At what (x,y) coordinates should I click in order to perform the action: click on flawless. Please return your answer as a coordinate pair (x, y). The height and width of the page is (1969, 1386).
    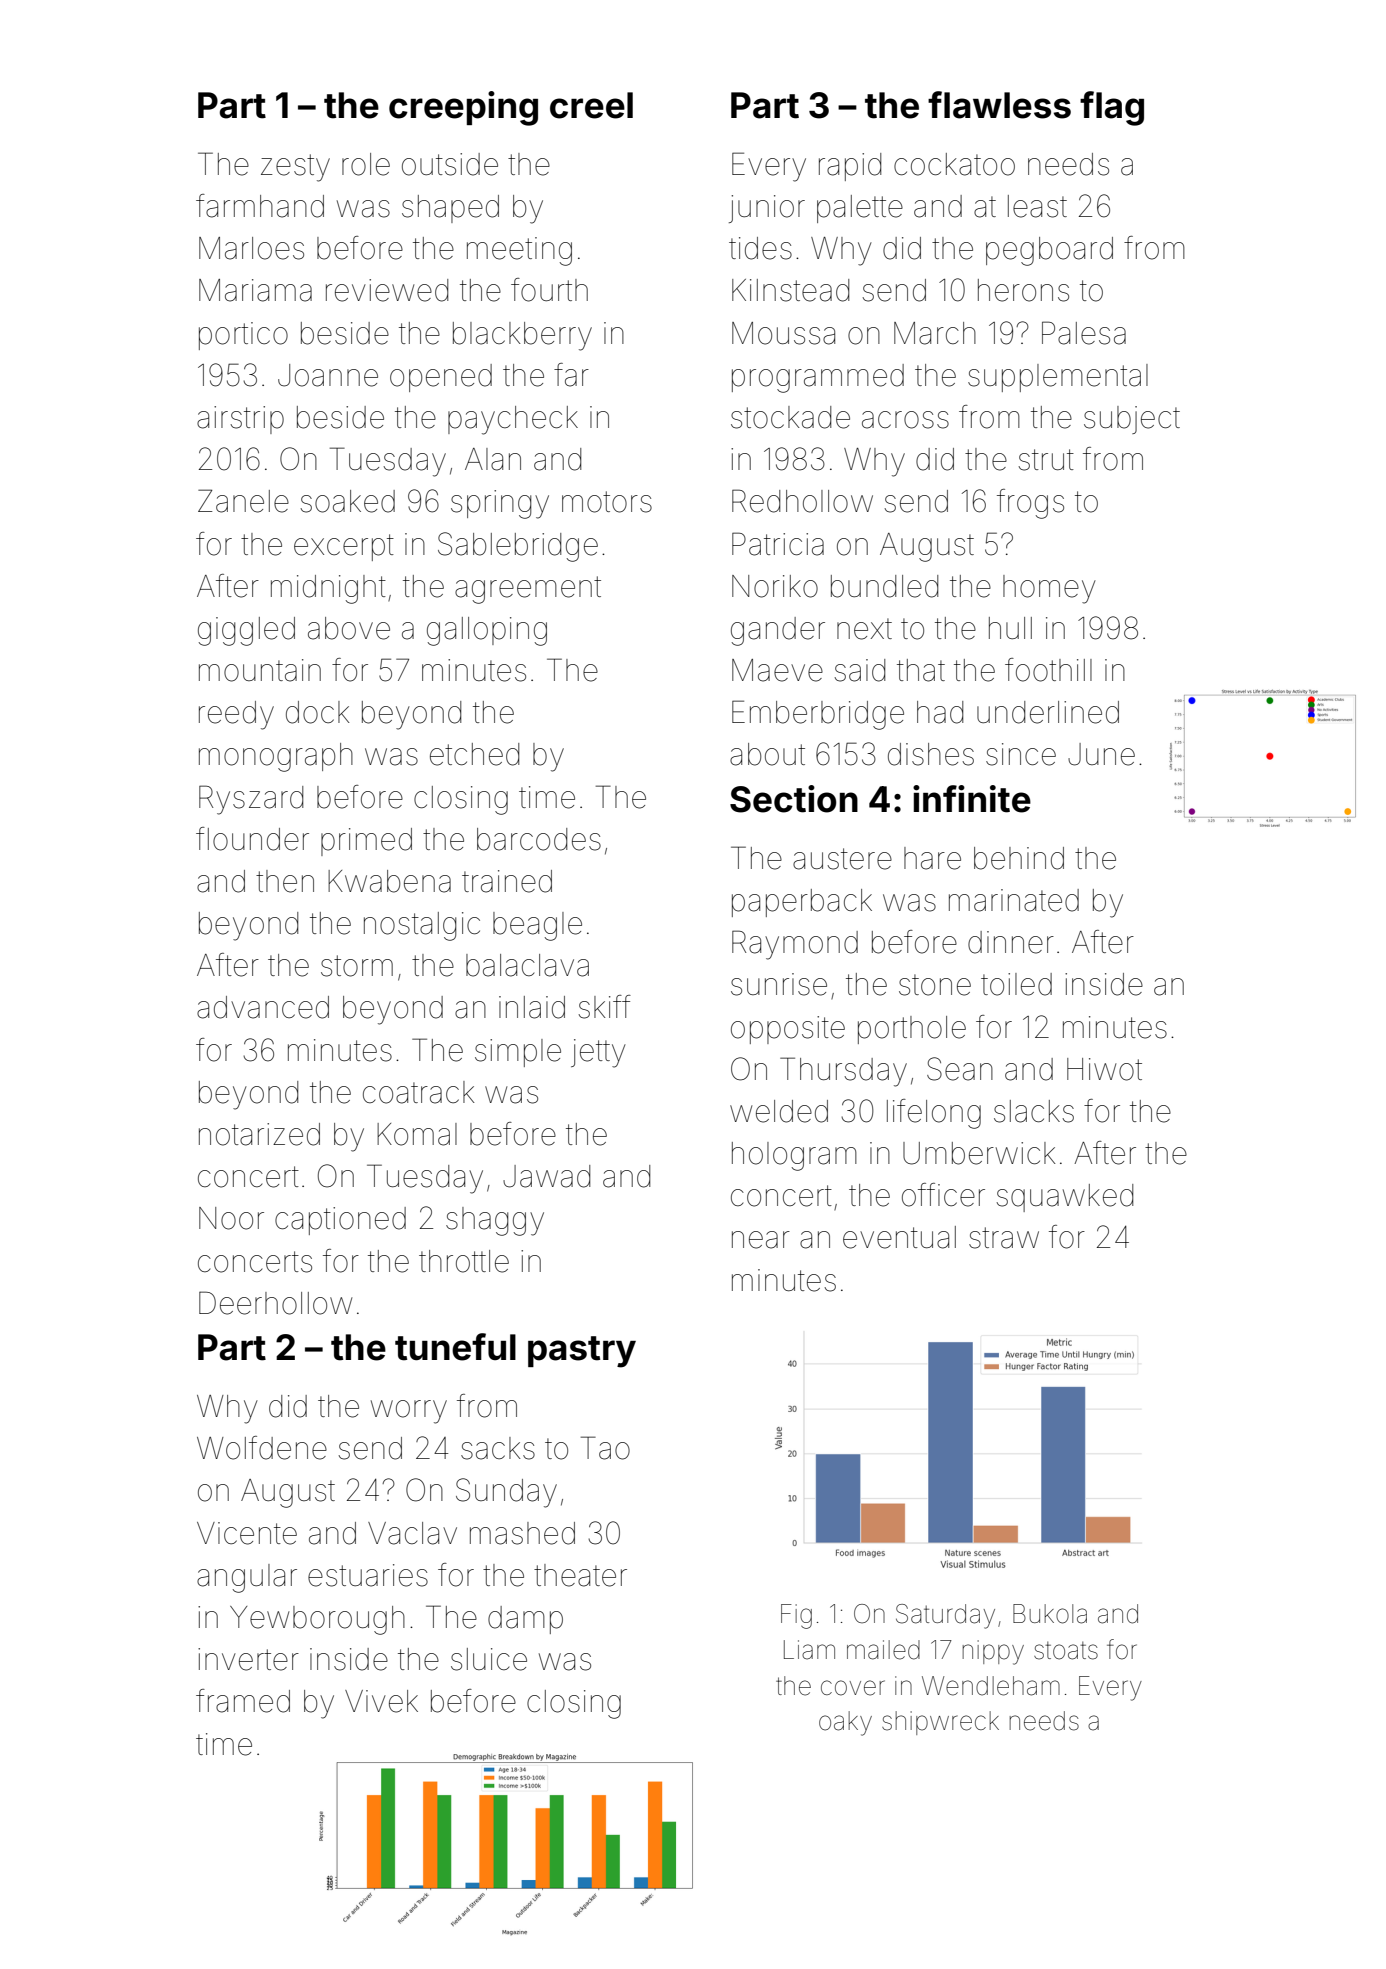
    Looking at the image, I should click on (999, 105).
